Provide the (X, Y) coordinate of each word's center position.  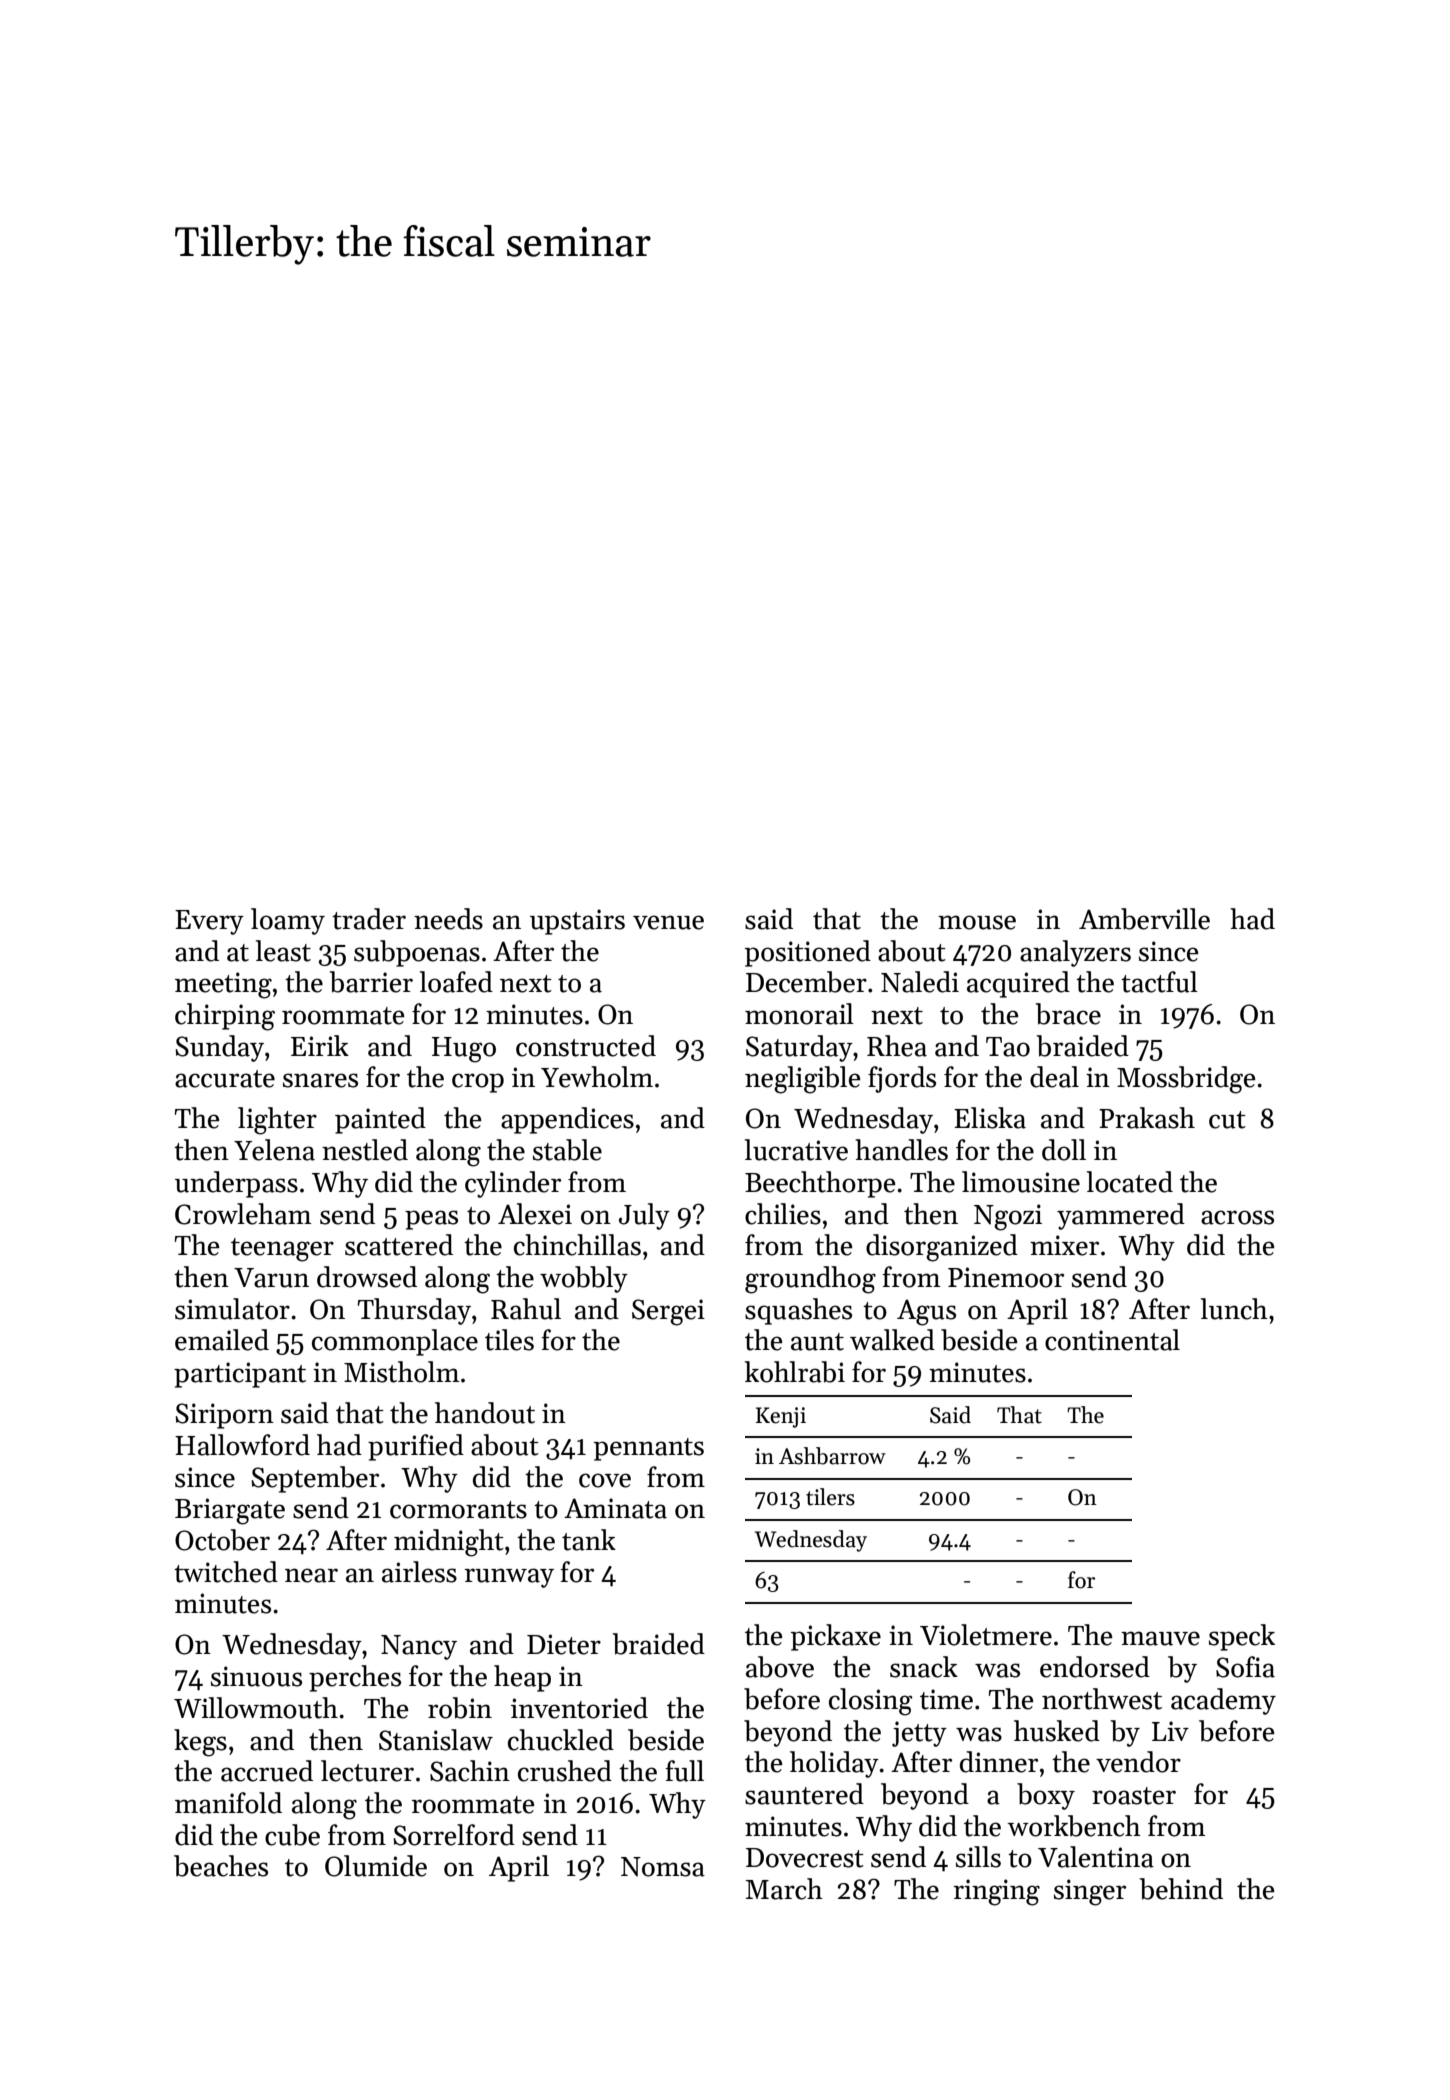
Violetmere (986, 1635)
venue (668, 922)
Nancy (419, 1647)
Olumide (376, 1866)
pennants (649, 1449)
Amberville (1144, 919)
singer (1090, 1892)
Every (209, 922)
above (780, 1667)
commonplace (395, 1342)
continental (1112, 1340)
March (784, 1889)
